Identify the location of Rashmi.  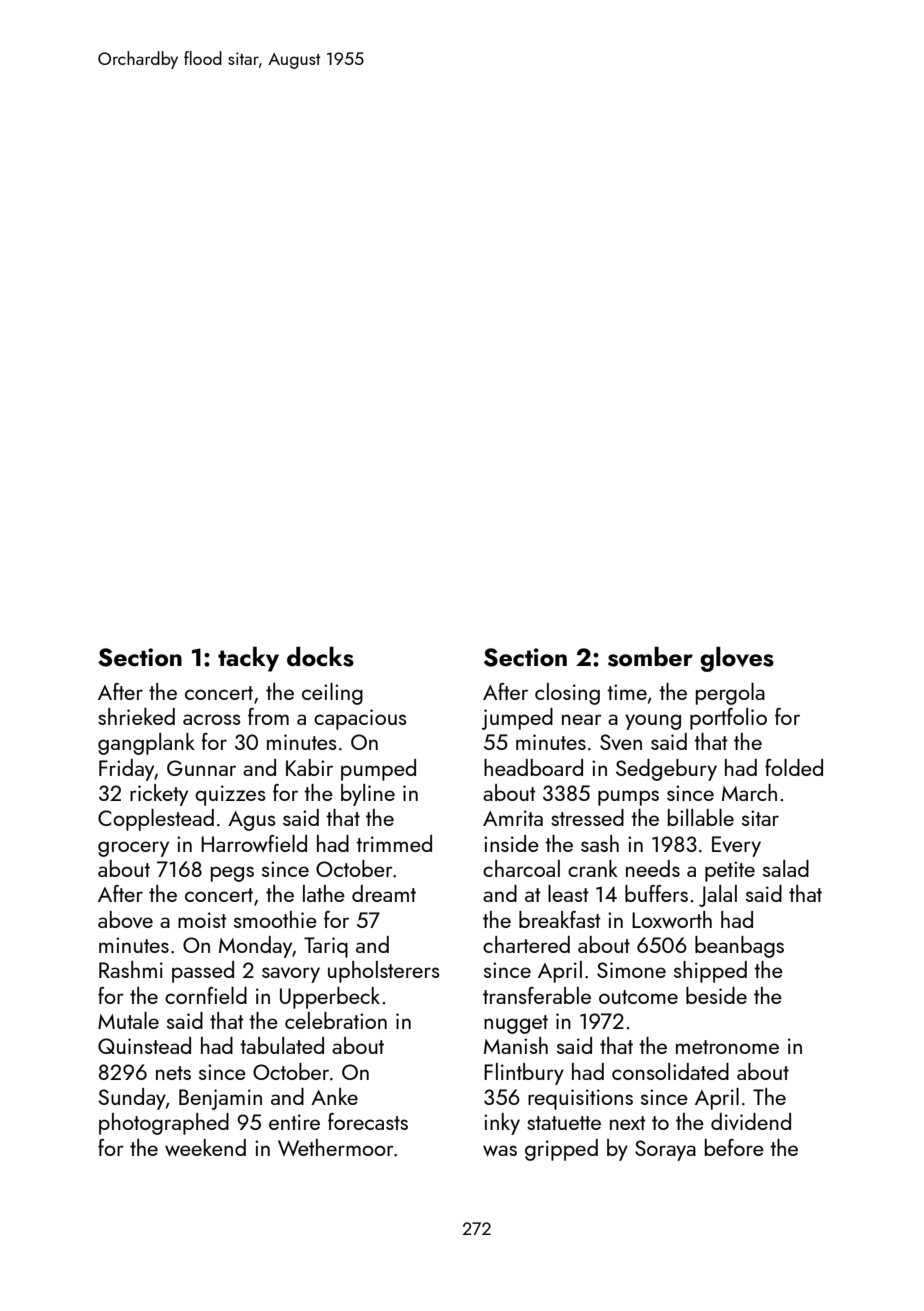
(131, 969).
